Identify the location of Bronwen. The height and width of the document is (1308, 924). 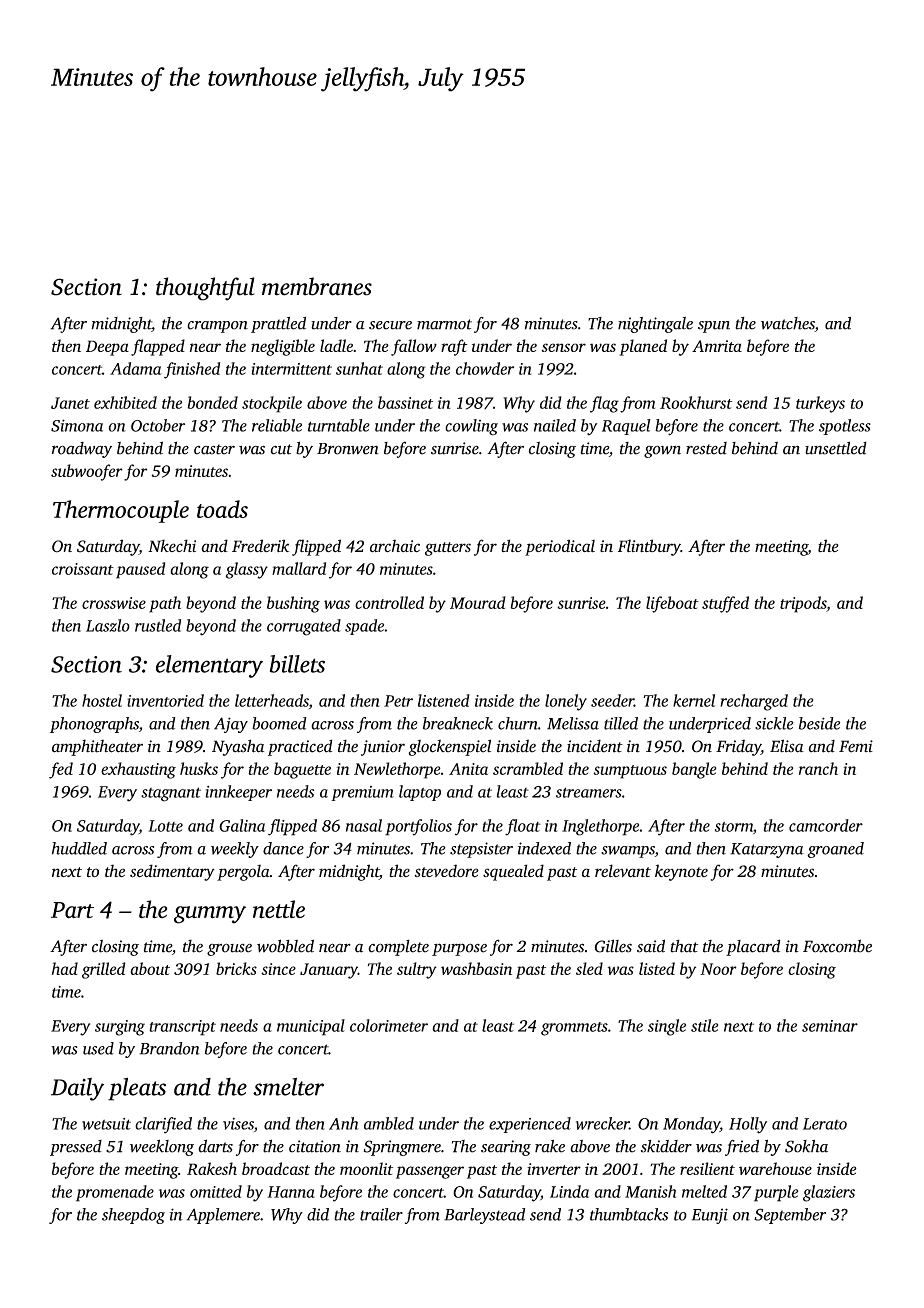
(348, 449).
